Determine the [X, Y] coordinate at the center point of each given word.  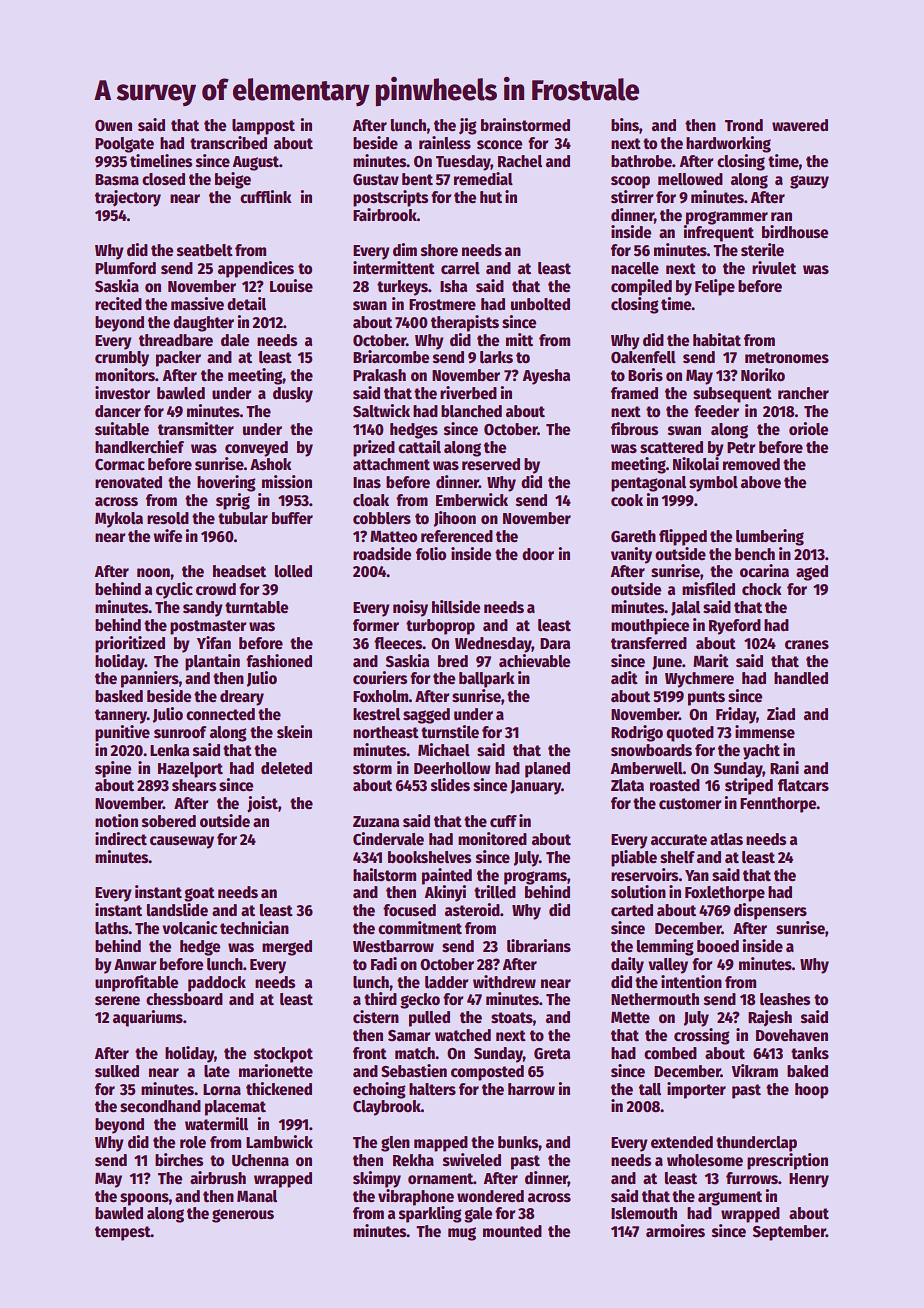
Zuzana [376, 821]
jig [468, 126]
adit [624, 677]
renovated [128, 482]
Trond [744, 125]
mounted [512, 1231]
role [193, 1142]
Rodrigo [637, 733]
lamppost [263, 127]
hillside [456, 607]
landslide [177, 910]
